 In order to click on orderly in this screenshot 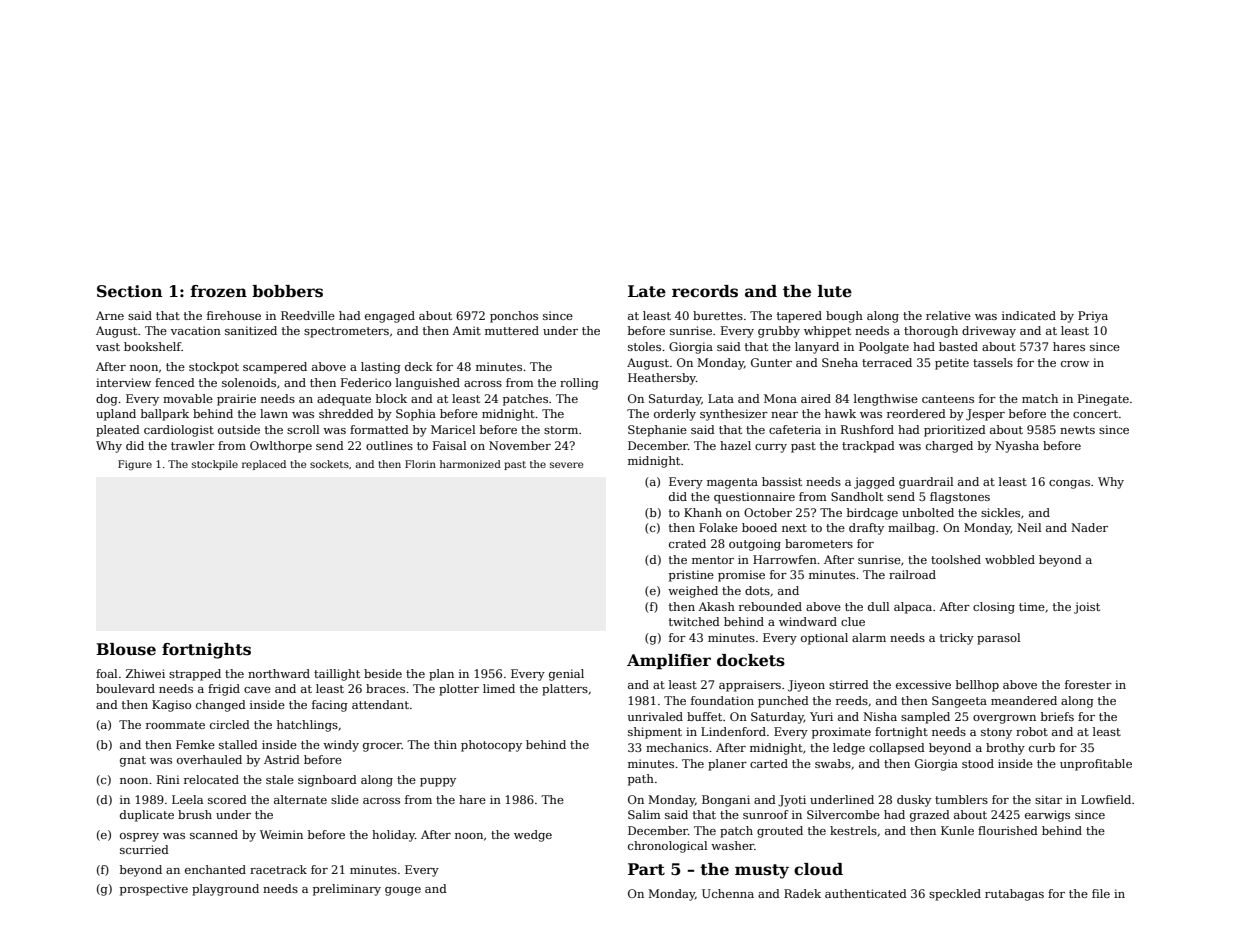, I will do `click(675, 415)`.
